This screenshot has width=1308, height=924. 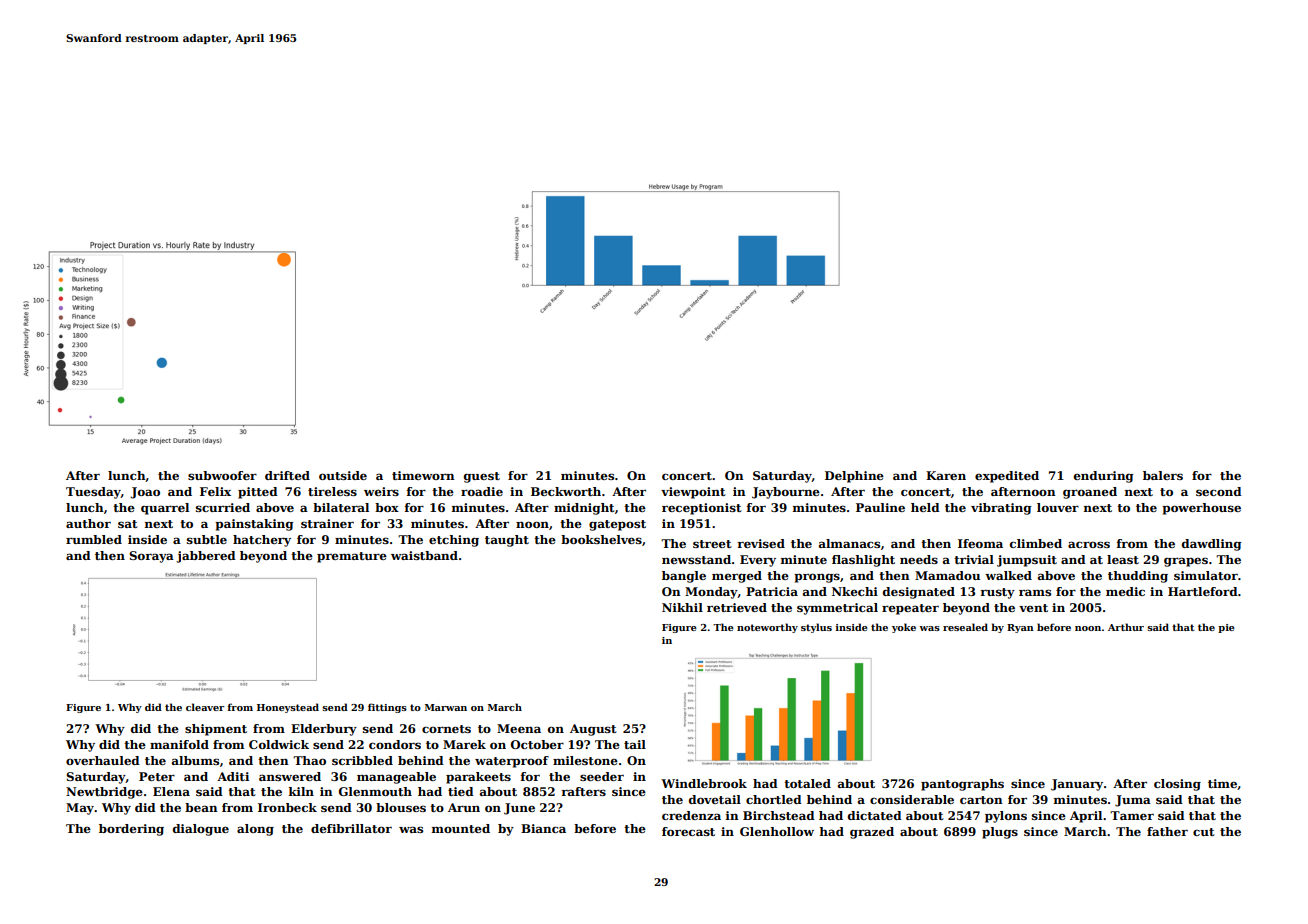 I want to click on needs, so click(x=919, y=559).
